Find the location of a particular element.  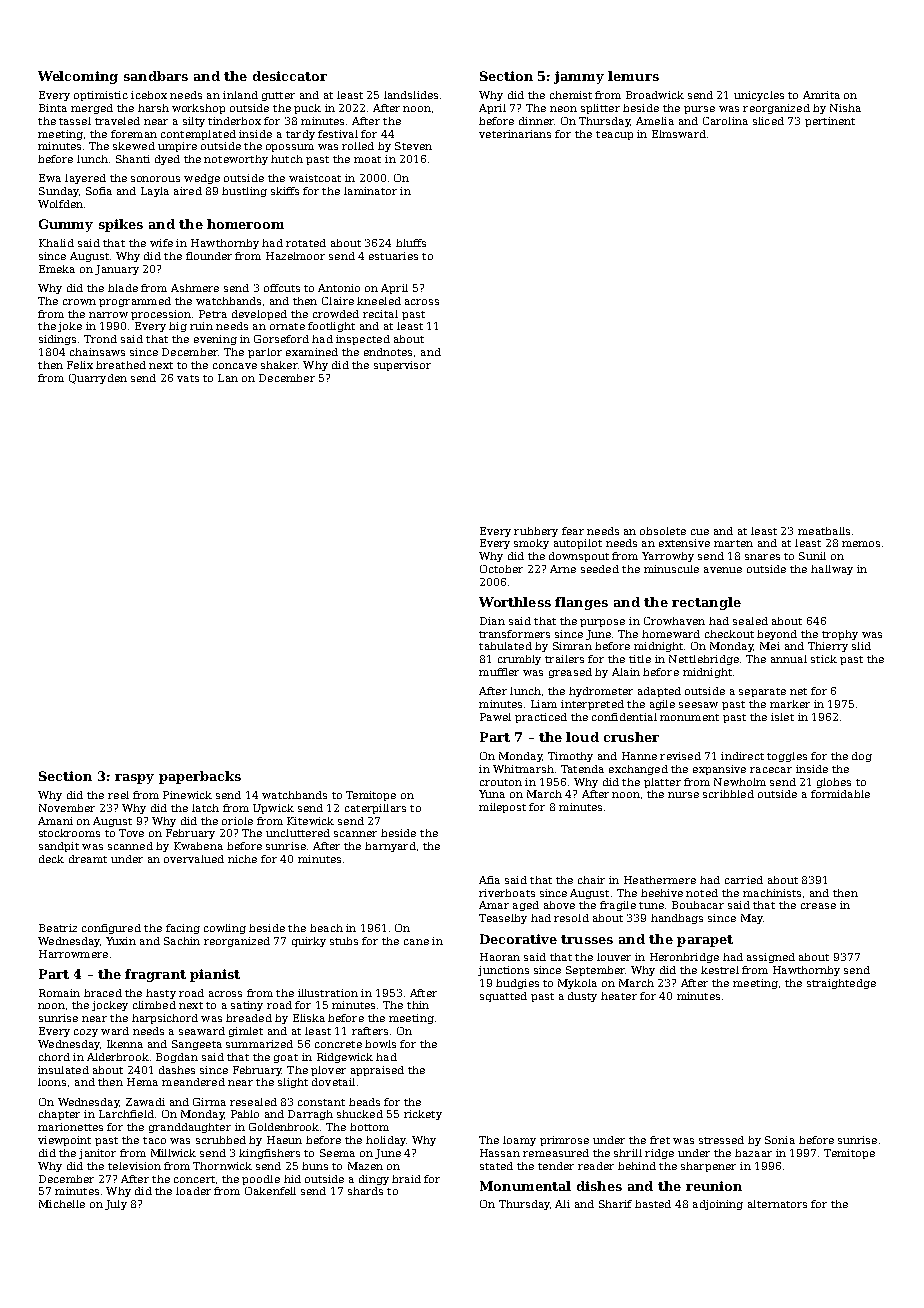

meatballs is located at coordinates (824, 531).
